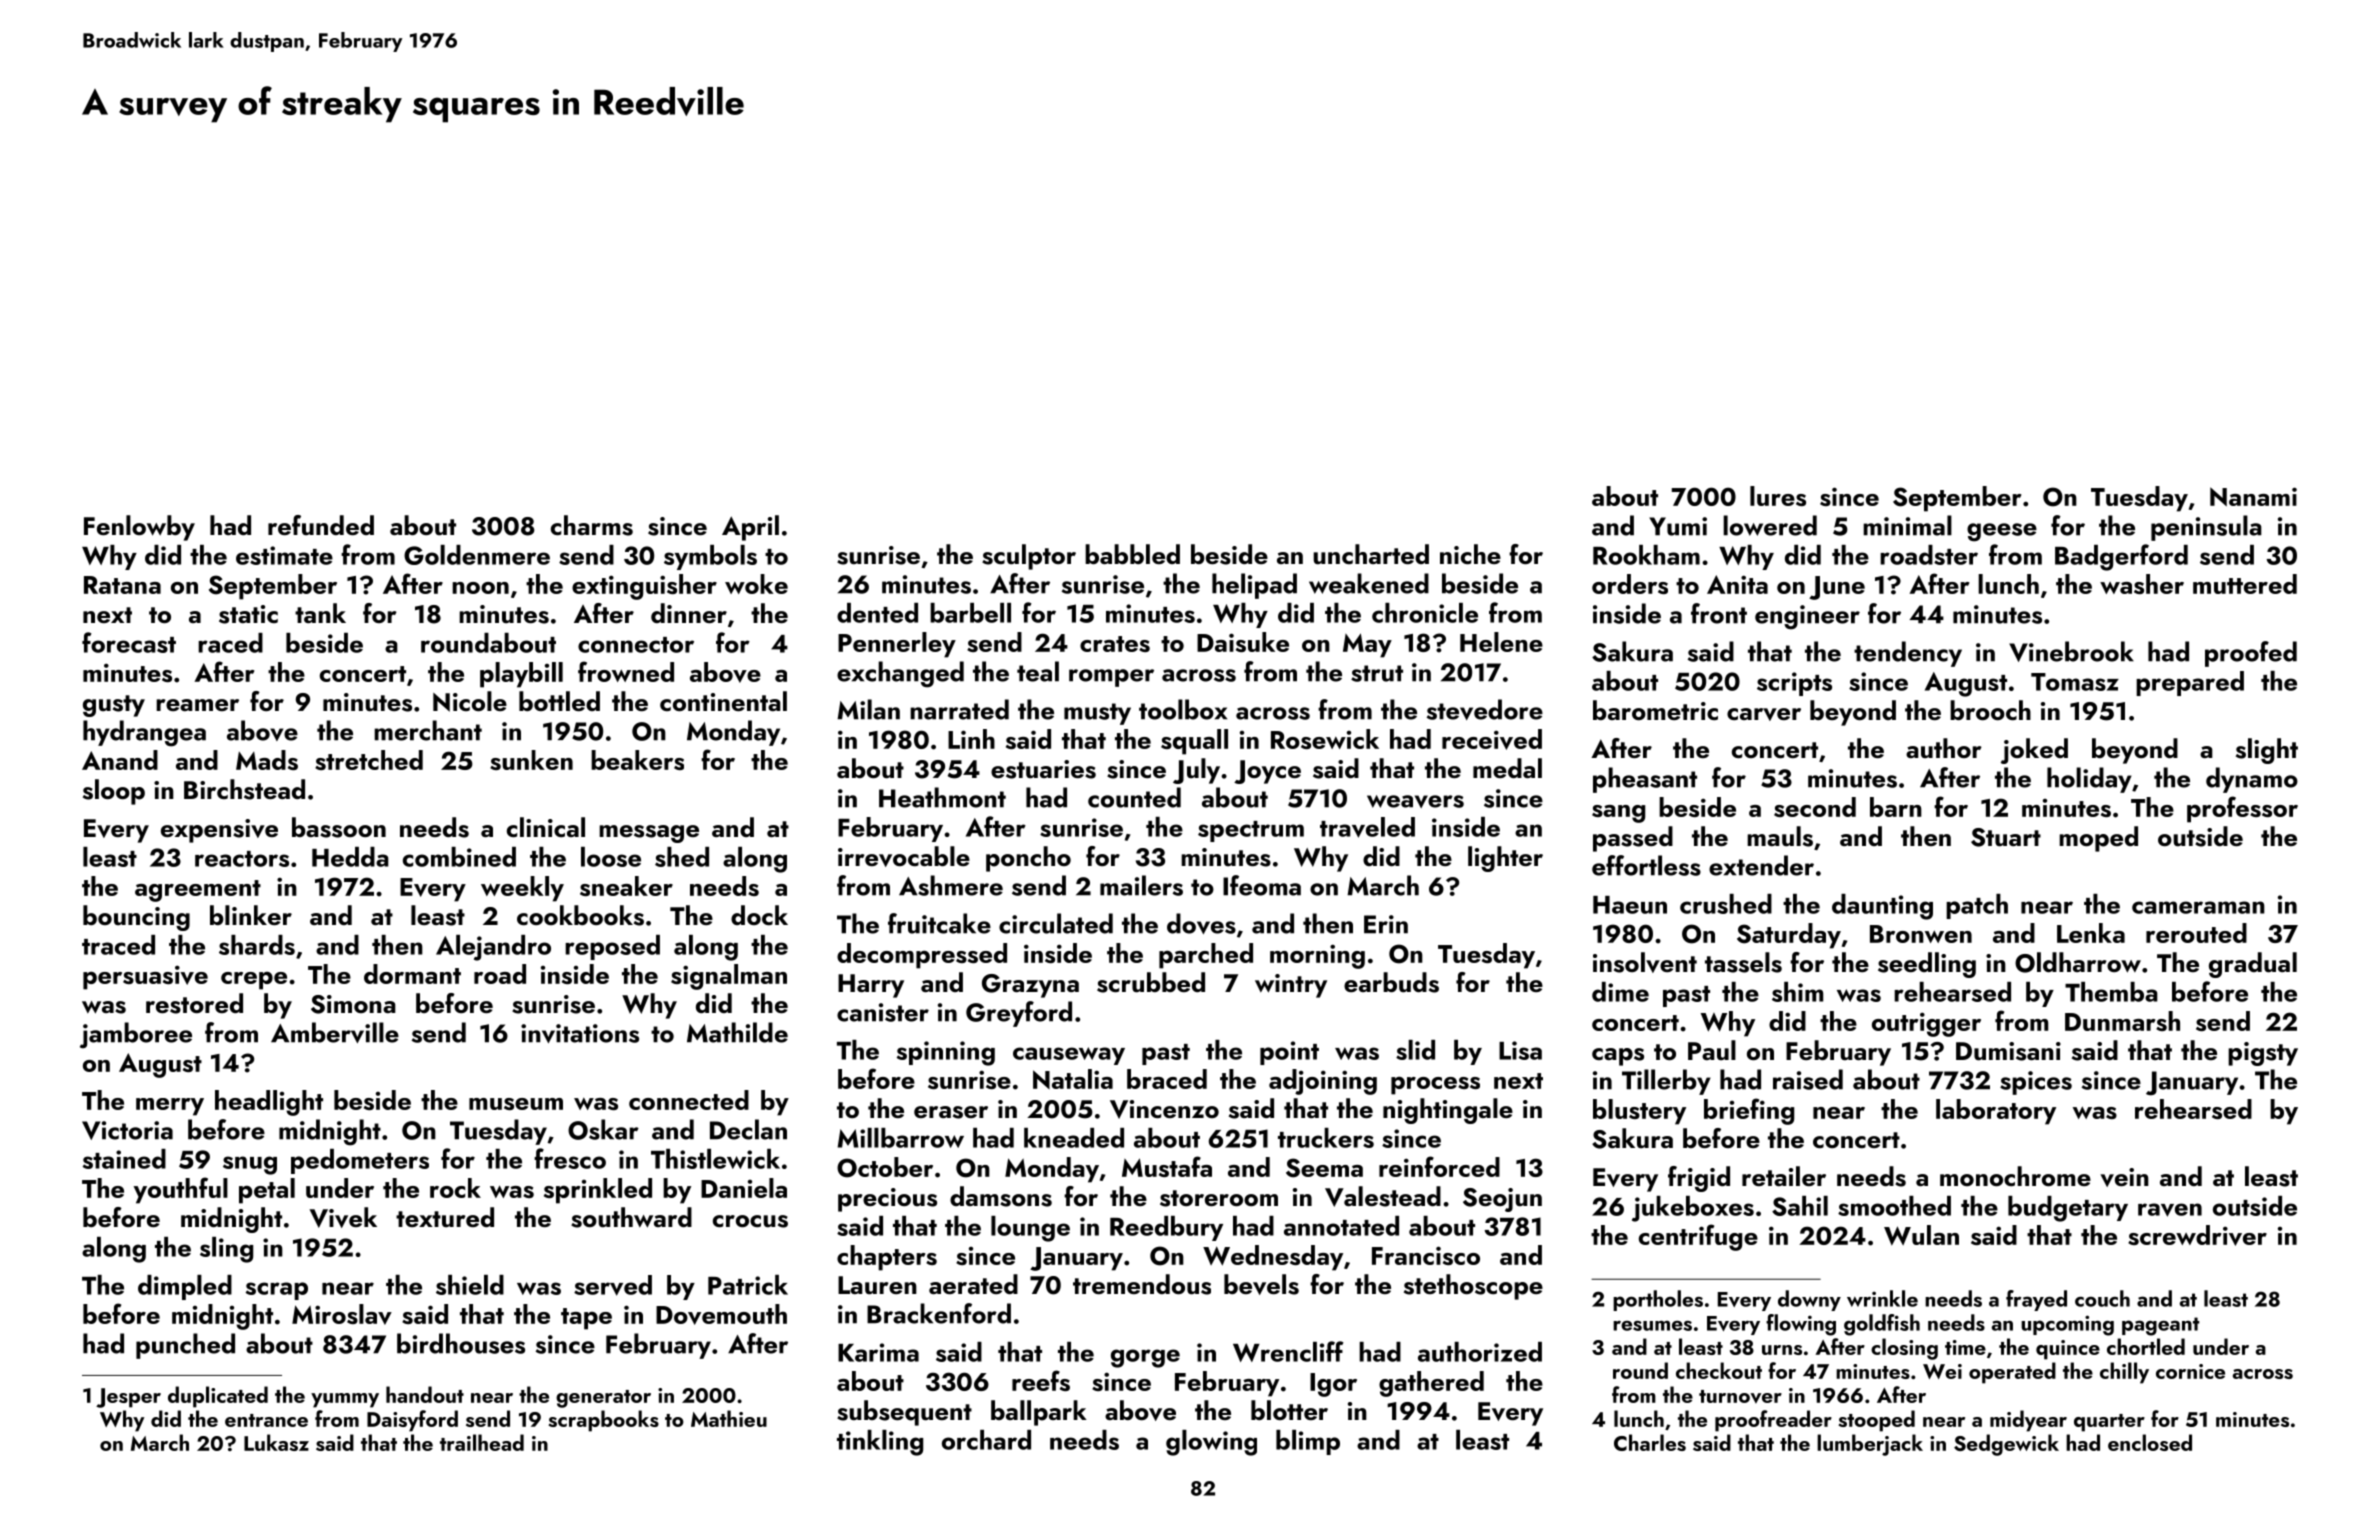 The width and height of the image is (2380, 1540). Describe the element at coordinates (2242, 809) in the image. I see `professor` at that location.
